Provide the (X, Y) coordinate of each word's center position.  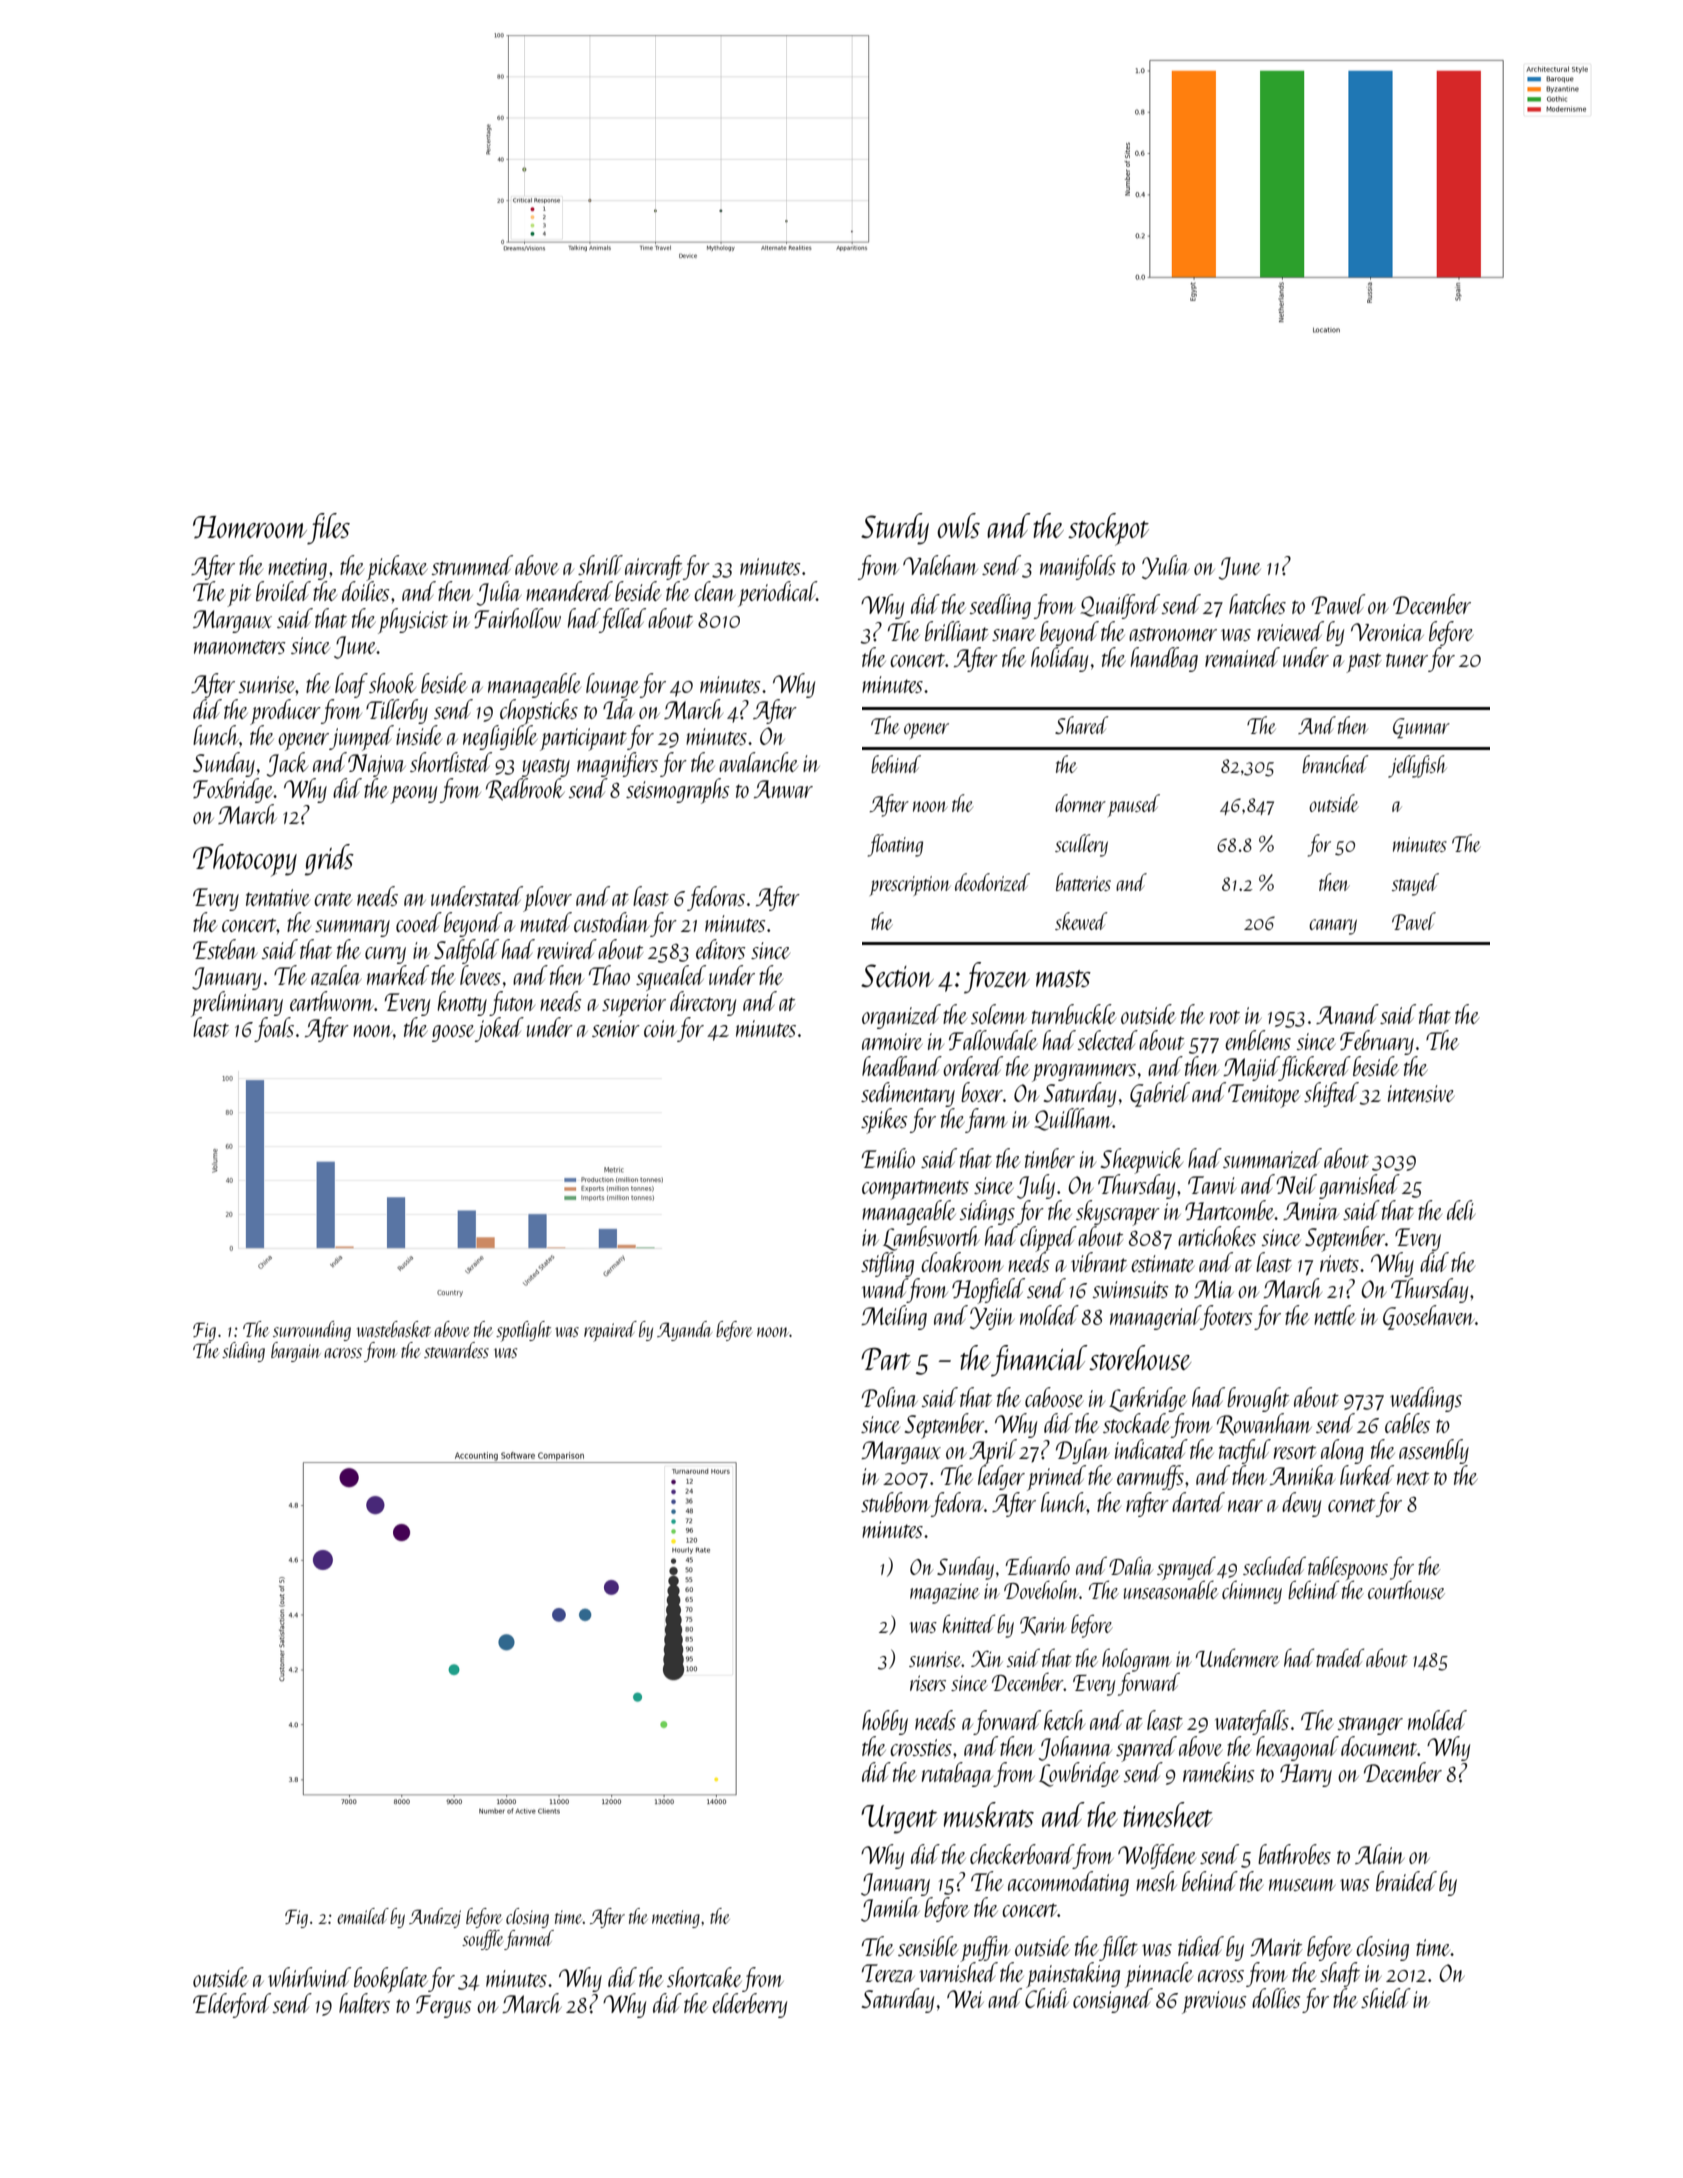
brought (1258, 1399)
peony (413, 795)
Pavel (1414, 921)
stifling (887, 1264)
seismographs (678, 791)
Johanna (1075, 1748)
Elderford (232, 2005)
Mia (1214, 1289)
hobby (885, 1722)
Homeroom (250, 527)
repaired (610, 1331)
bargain (296, 1352)
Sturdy (895, 529)
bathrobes (1294, 1854)
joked (499, 1029)
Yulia (1165, 567)
